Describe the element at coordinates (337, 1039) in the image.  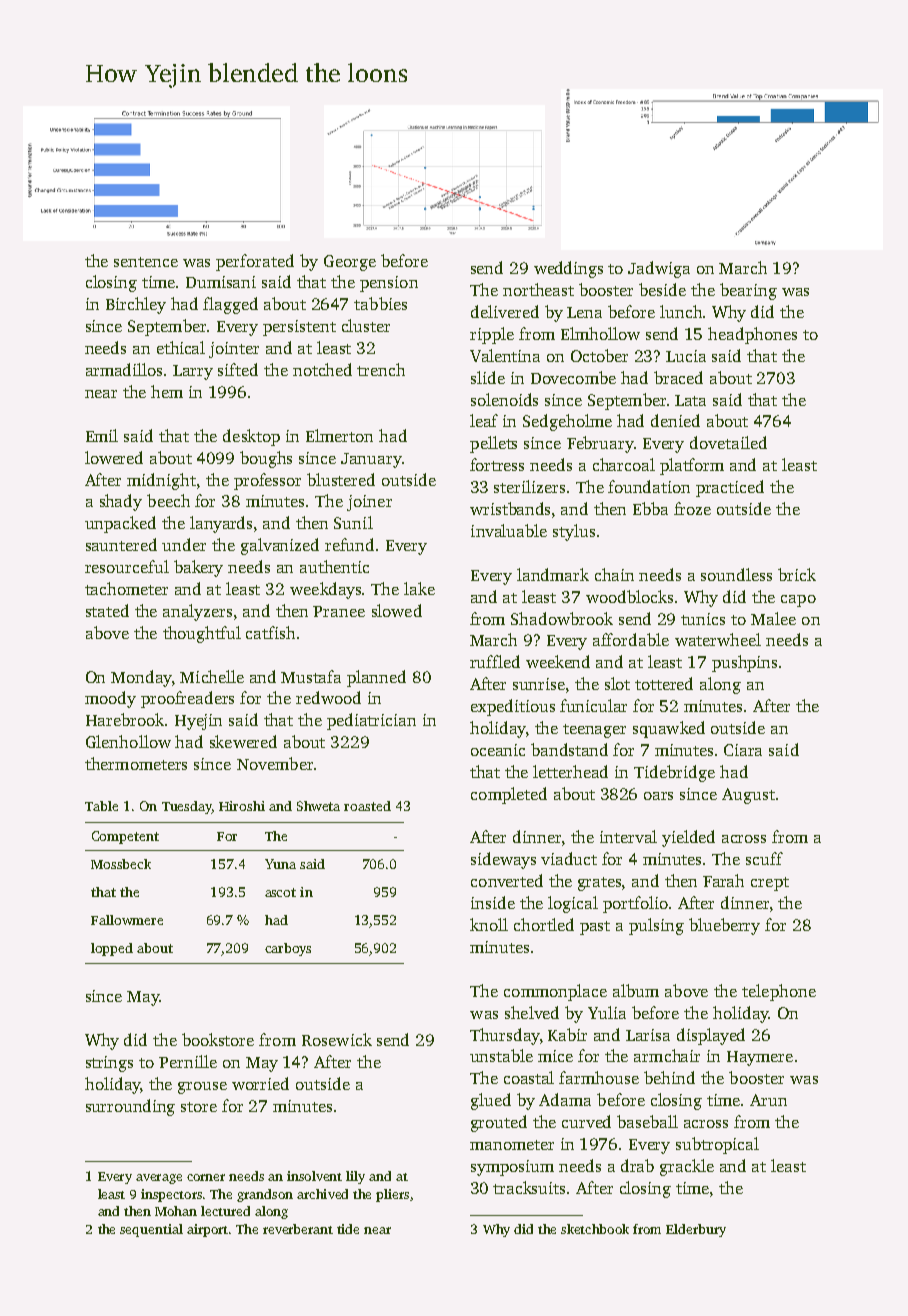
I see `Rosewick` at that location.
